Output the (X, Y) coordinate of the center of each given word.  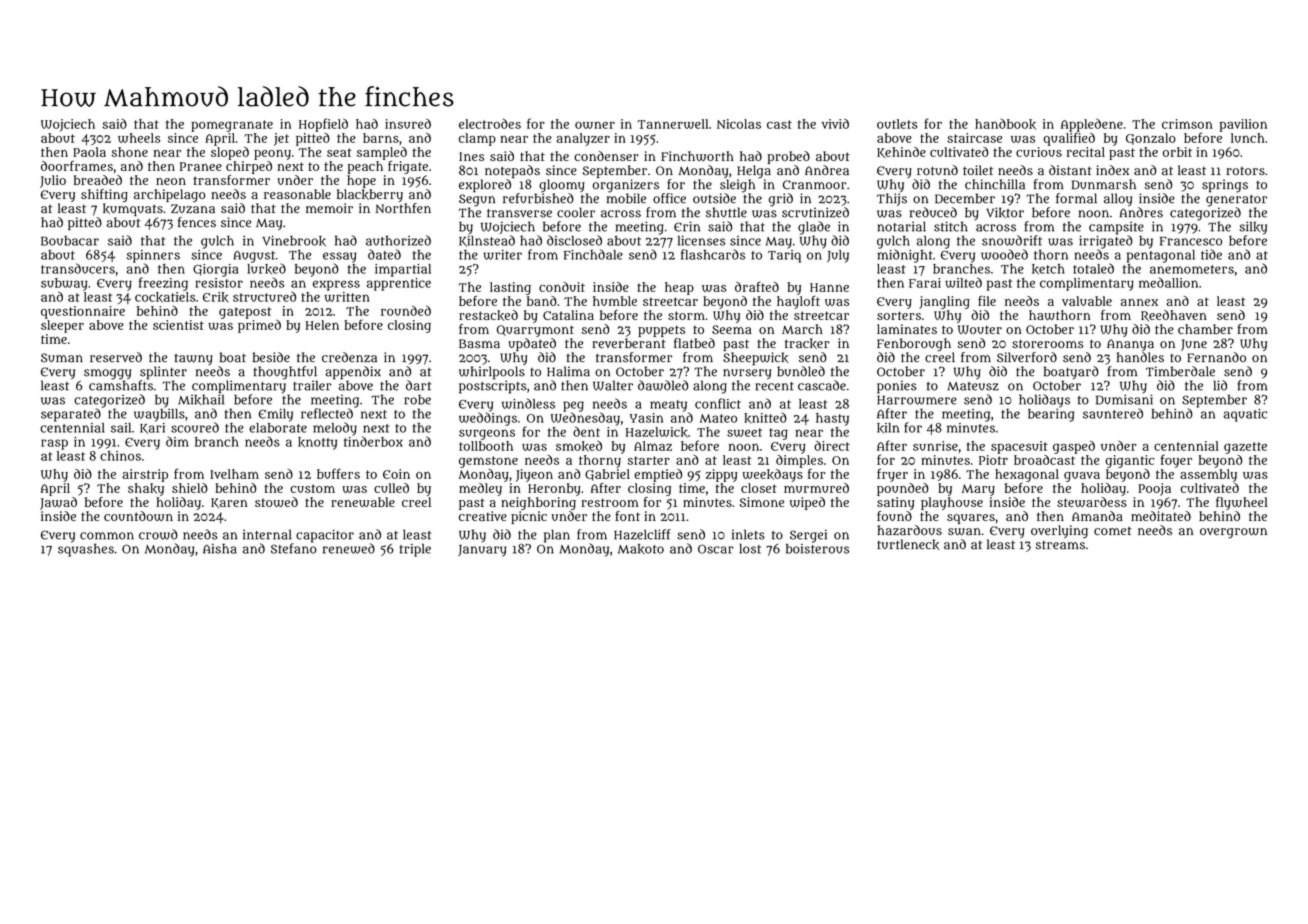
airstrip (145, 475)
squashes (86, 550)
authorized (398, 240)
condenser (606, 156)
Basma (479, 344)
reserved (116, 357)
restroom (610, 502)
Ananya (1130, 345)
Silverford (1027, 357)
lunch (1248, 138)
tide (1211, 254)
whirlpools (492, 373)
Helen (322, 325)
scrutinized (815, 212)
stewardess (1092, 502)
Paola (89, 152)
